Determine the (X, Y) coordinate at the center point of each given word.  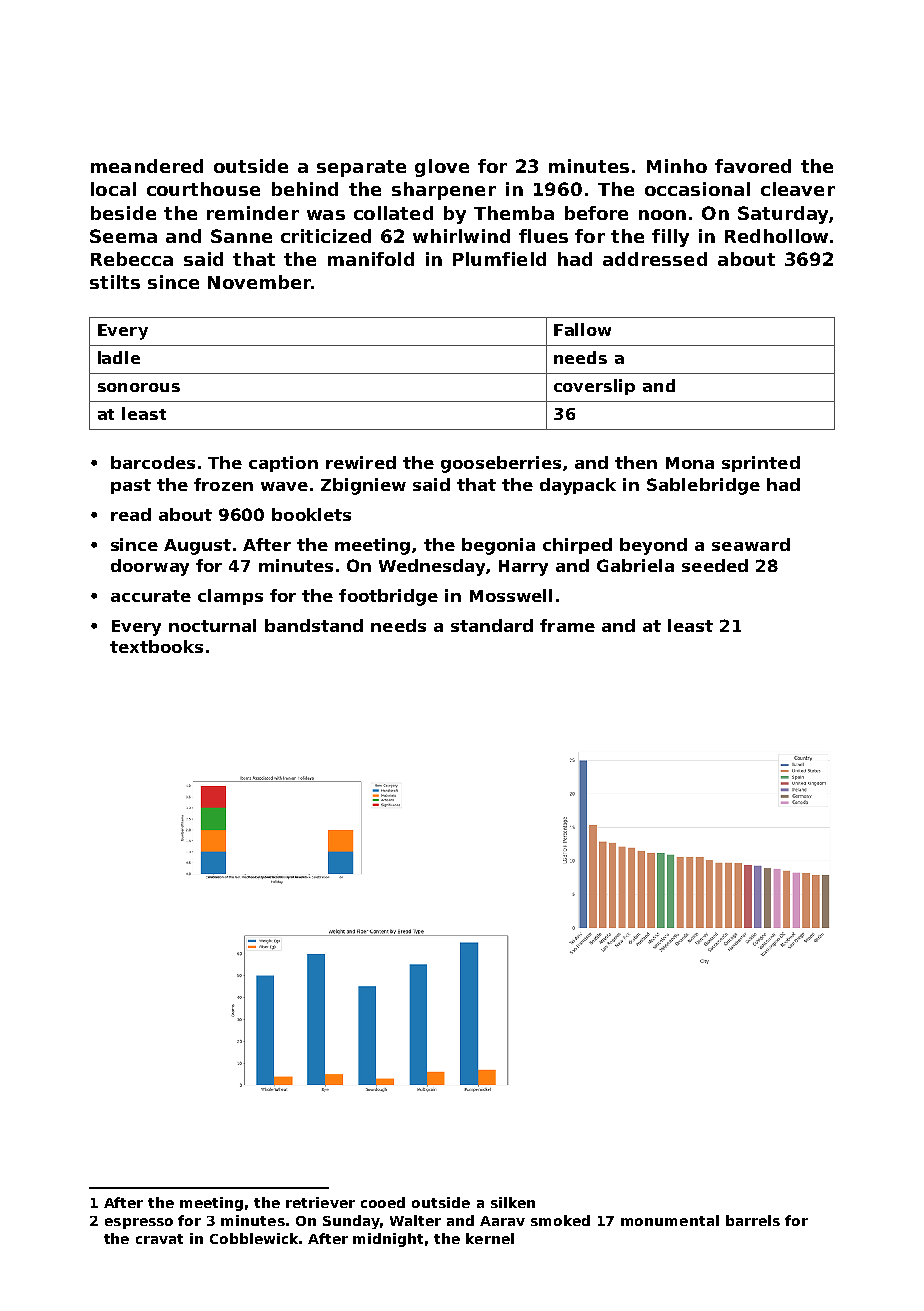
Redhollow (776, 236)
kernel (490, 1238)
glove (442, 168)
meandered (147, 166)
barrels (753, 1220)
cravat (159, 1239)
